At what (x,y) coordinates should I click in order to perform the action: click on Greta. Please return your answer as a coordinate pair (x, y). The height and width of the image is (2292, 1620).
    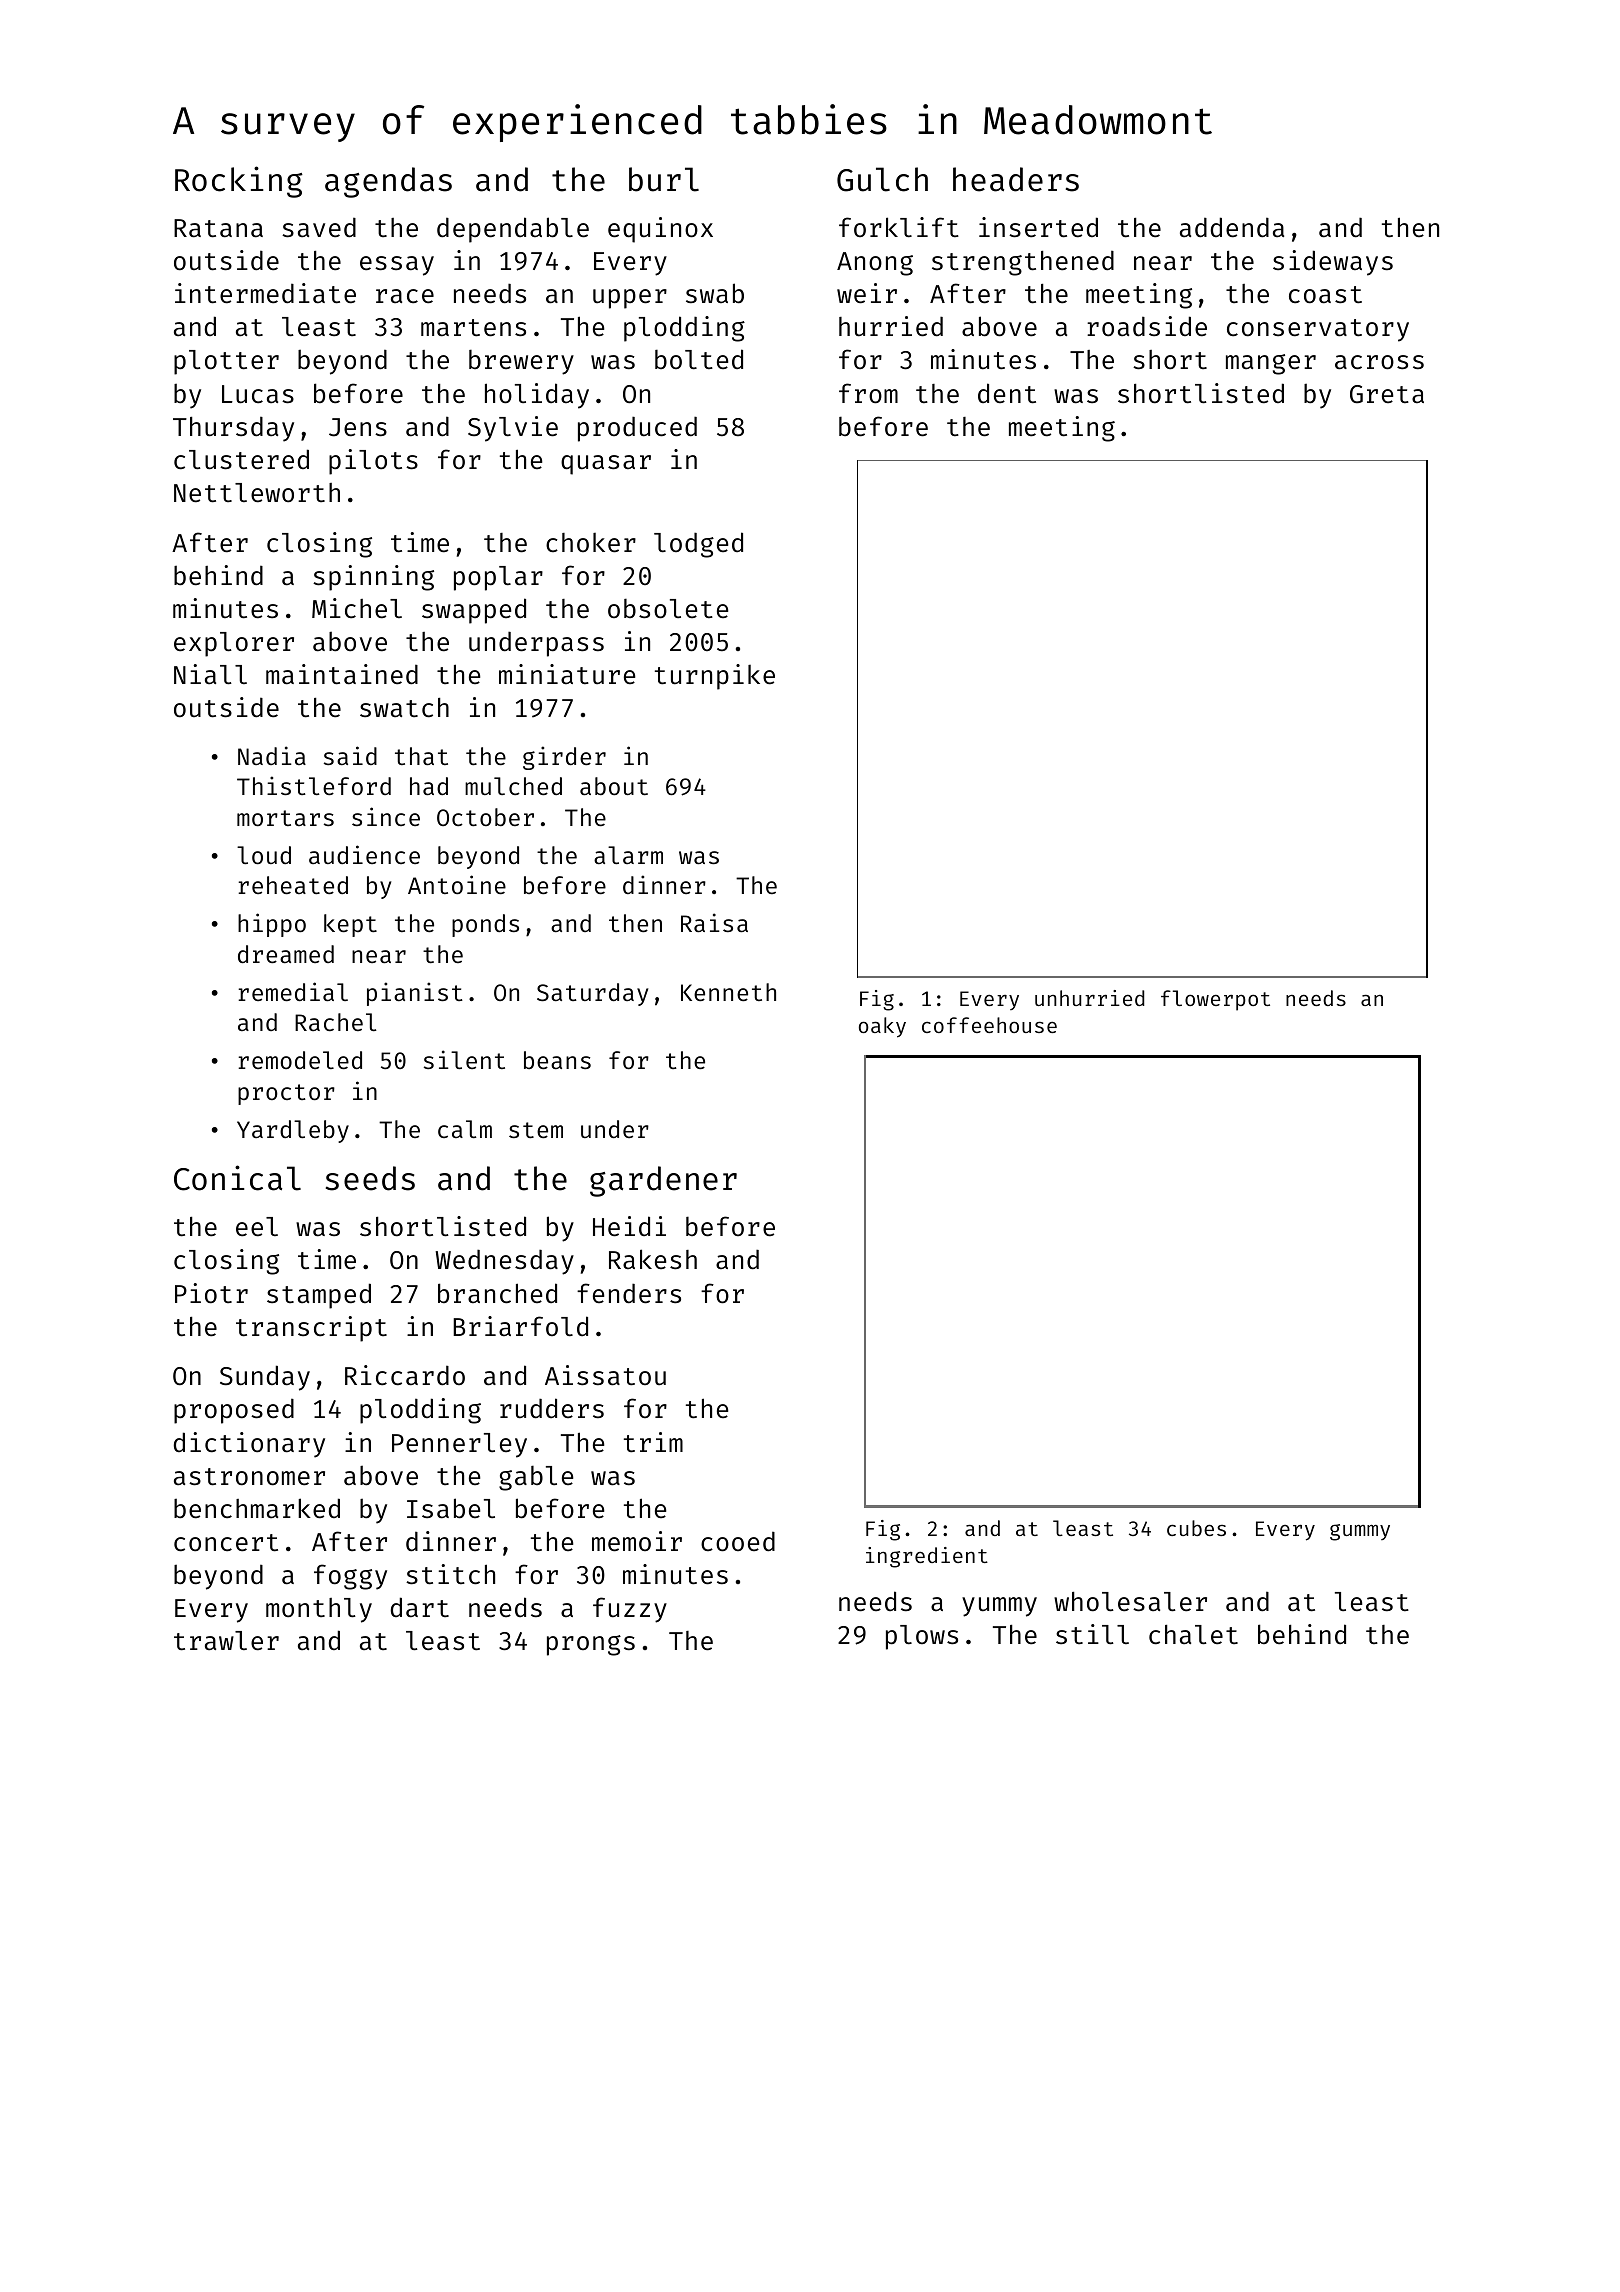
    Looking at the image, I should click on (1387, 394).
